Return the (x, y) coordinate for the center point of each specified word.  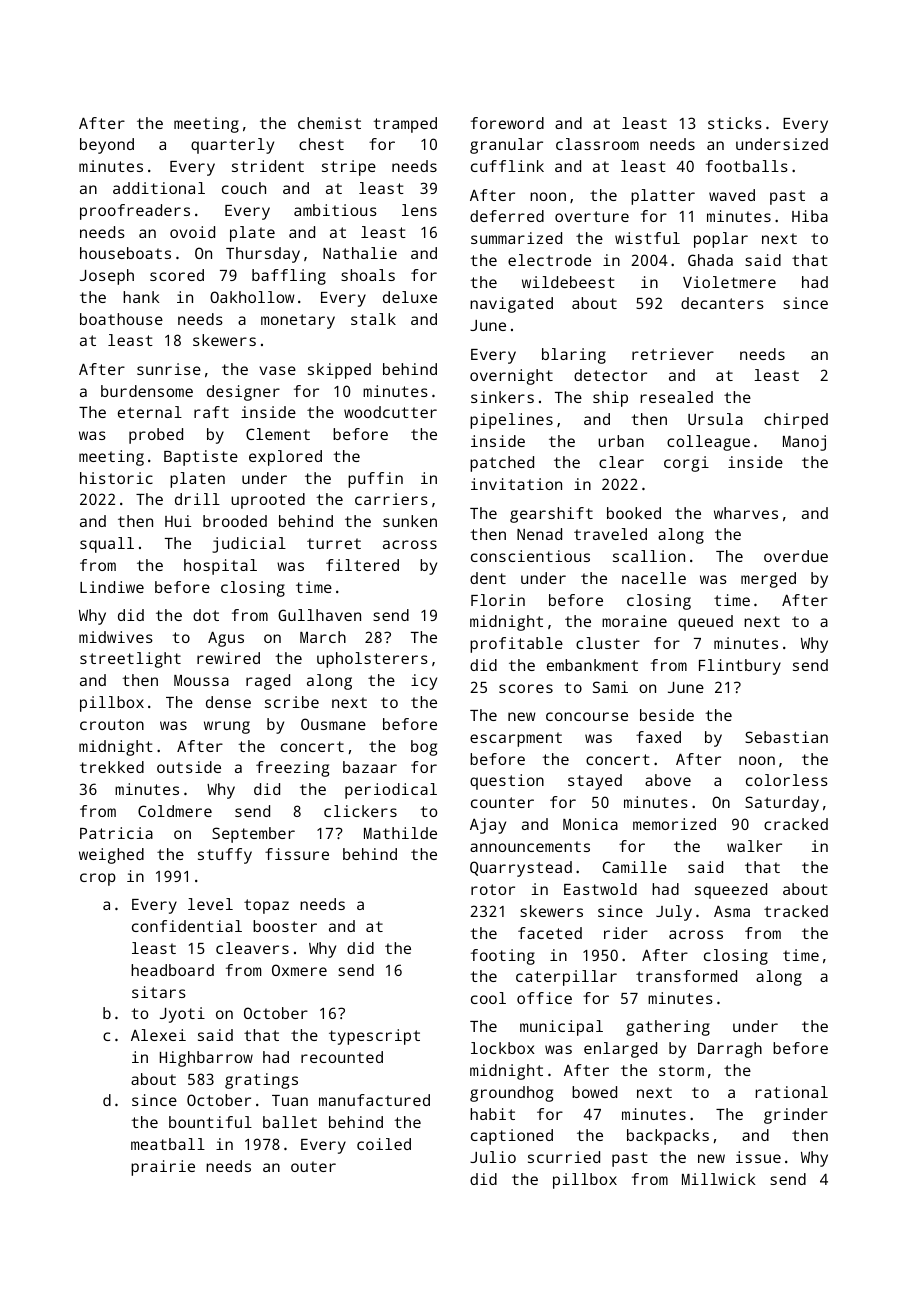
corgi (686, 464)
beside (667, 715)
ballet (290, 1122)
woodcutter (390, 412)
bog (424, 748)
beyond (107, 146)
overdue (796, 556)
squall (107, 545)
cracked (796, 824)
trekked (112, 767)
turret (334, 543)
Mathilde (400, 833)
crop (98, 879)
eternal (150, 412)
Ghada (710, 260)
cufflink (507, 166)
